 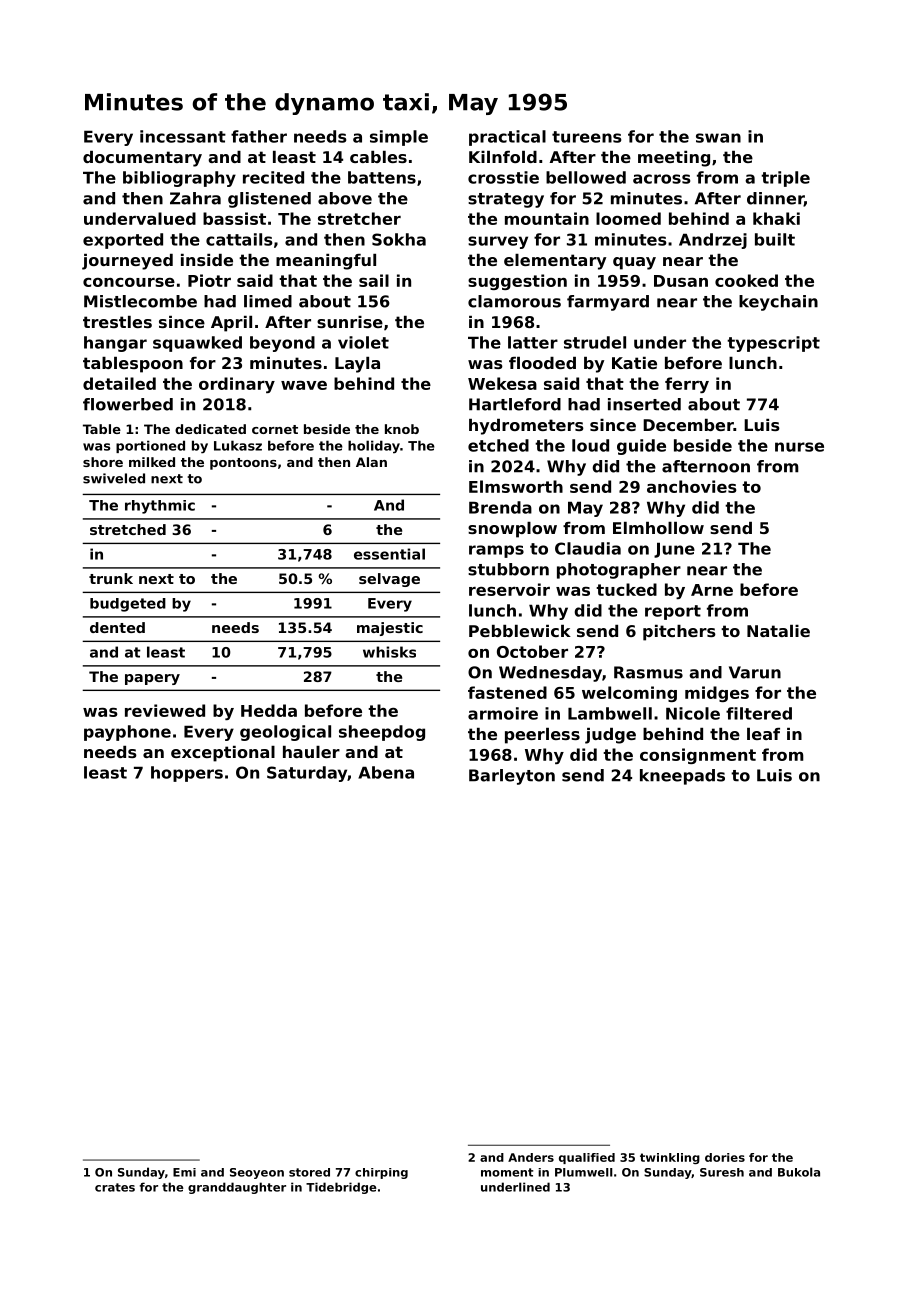 I want to click on Abena, so click(x=386, y=772).
